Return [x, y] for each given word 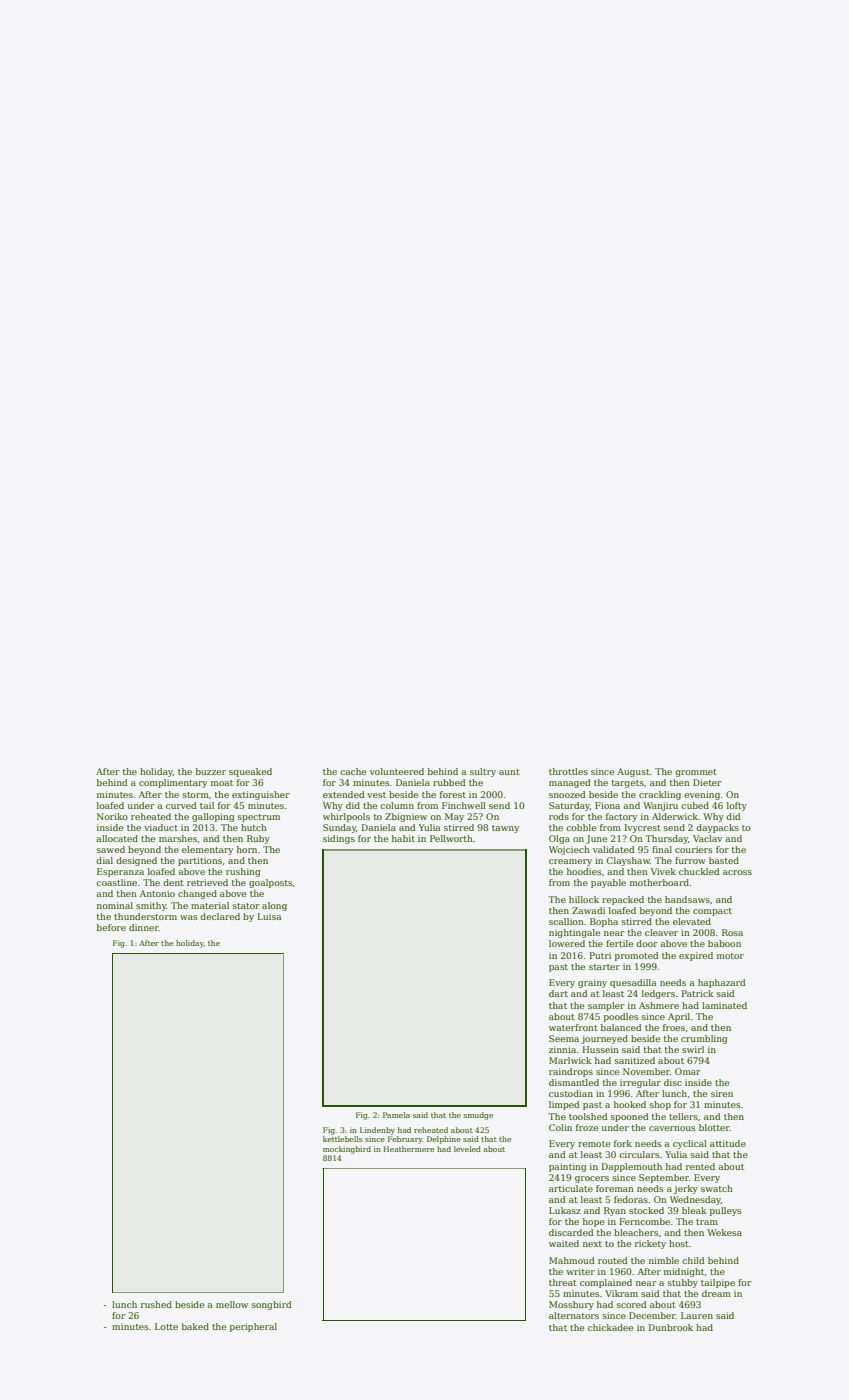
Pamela [396, 1115]
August [633, 772]
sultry [483, 772]
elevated [692, 921]
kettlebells [342, 1139]
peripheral [253, 1327]
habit [403, 838]
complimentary [173, 783]
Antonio [157, 893]
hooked [630, 1104]
